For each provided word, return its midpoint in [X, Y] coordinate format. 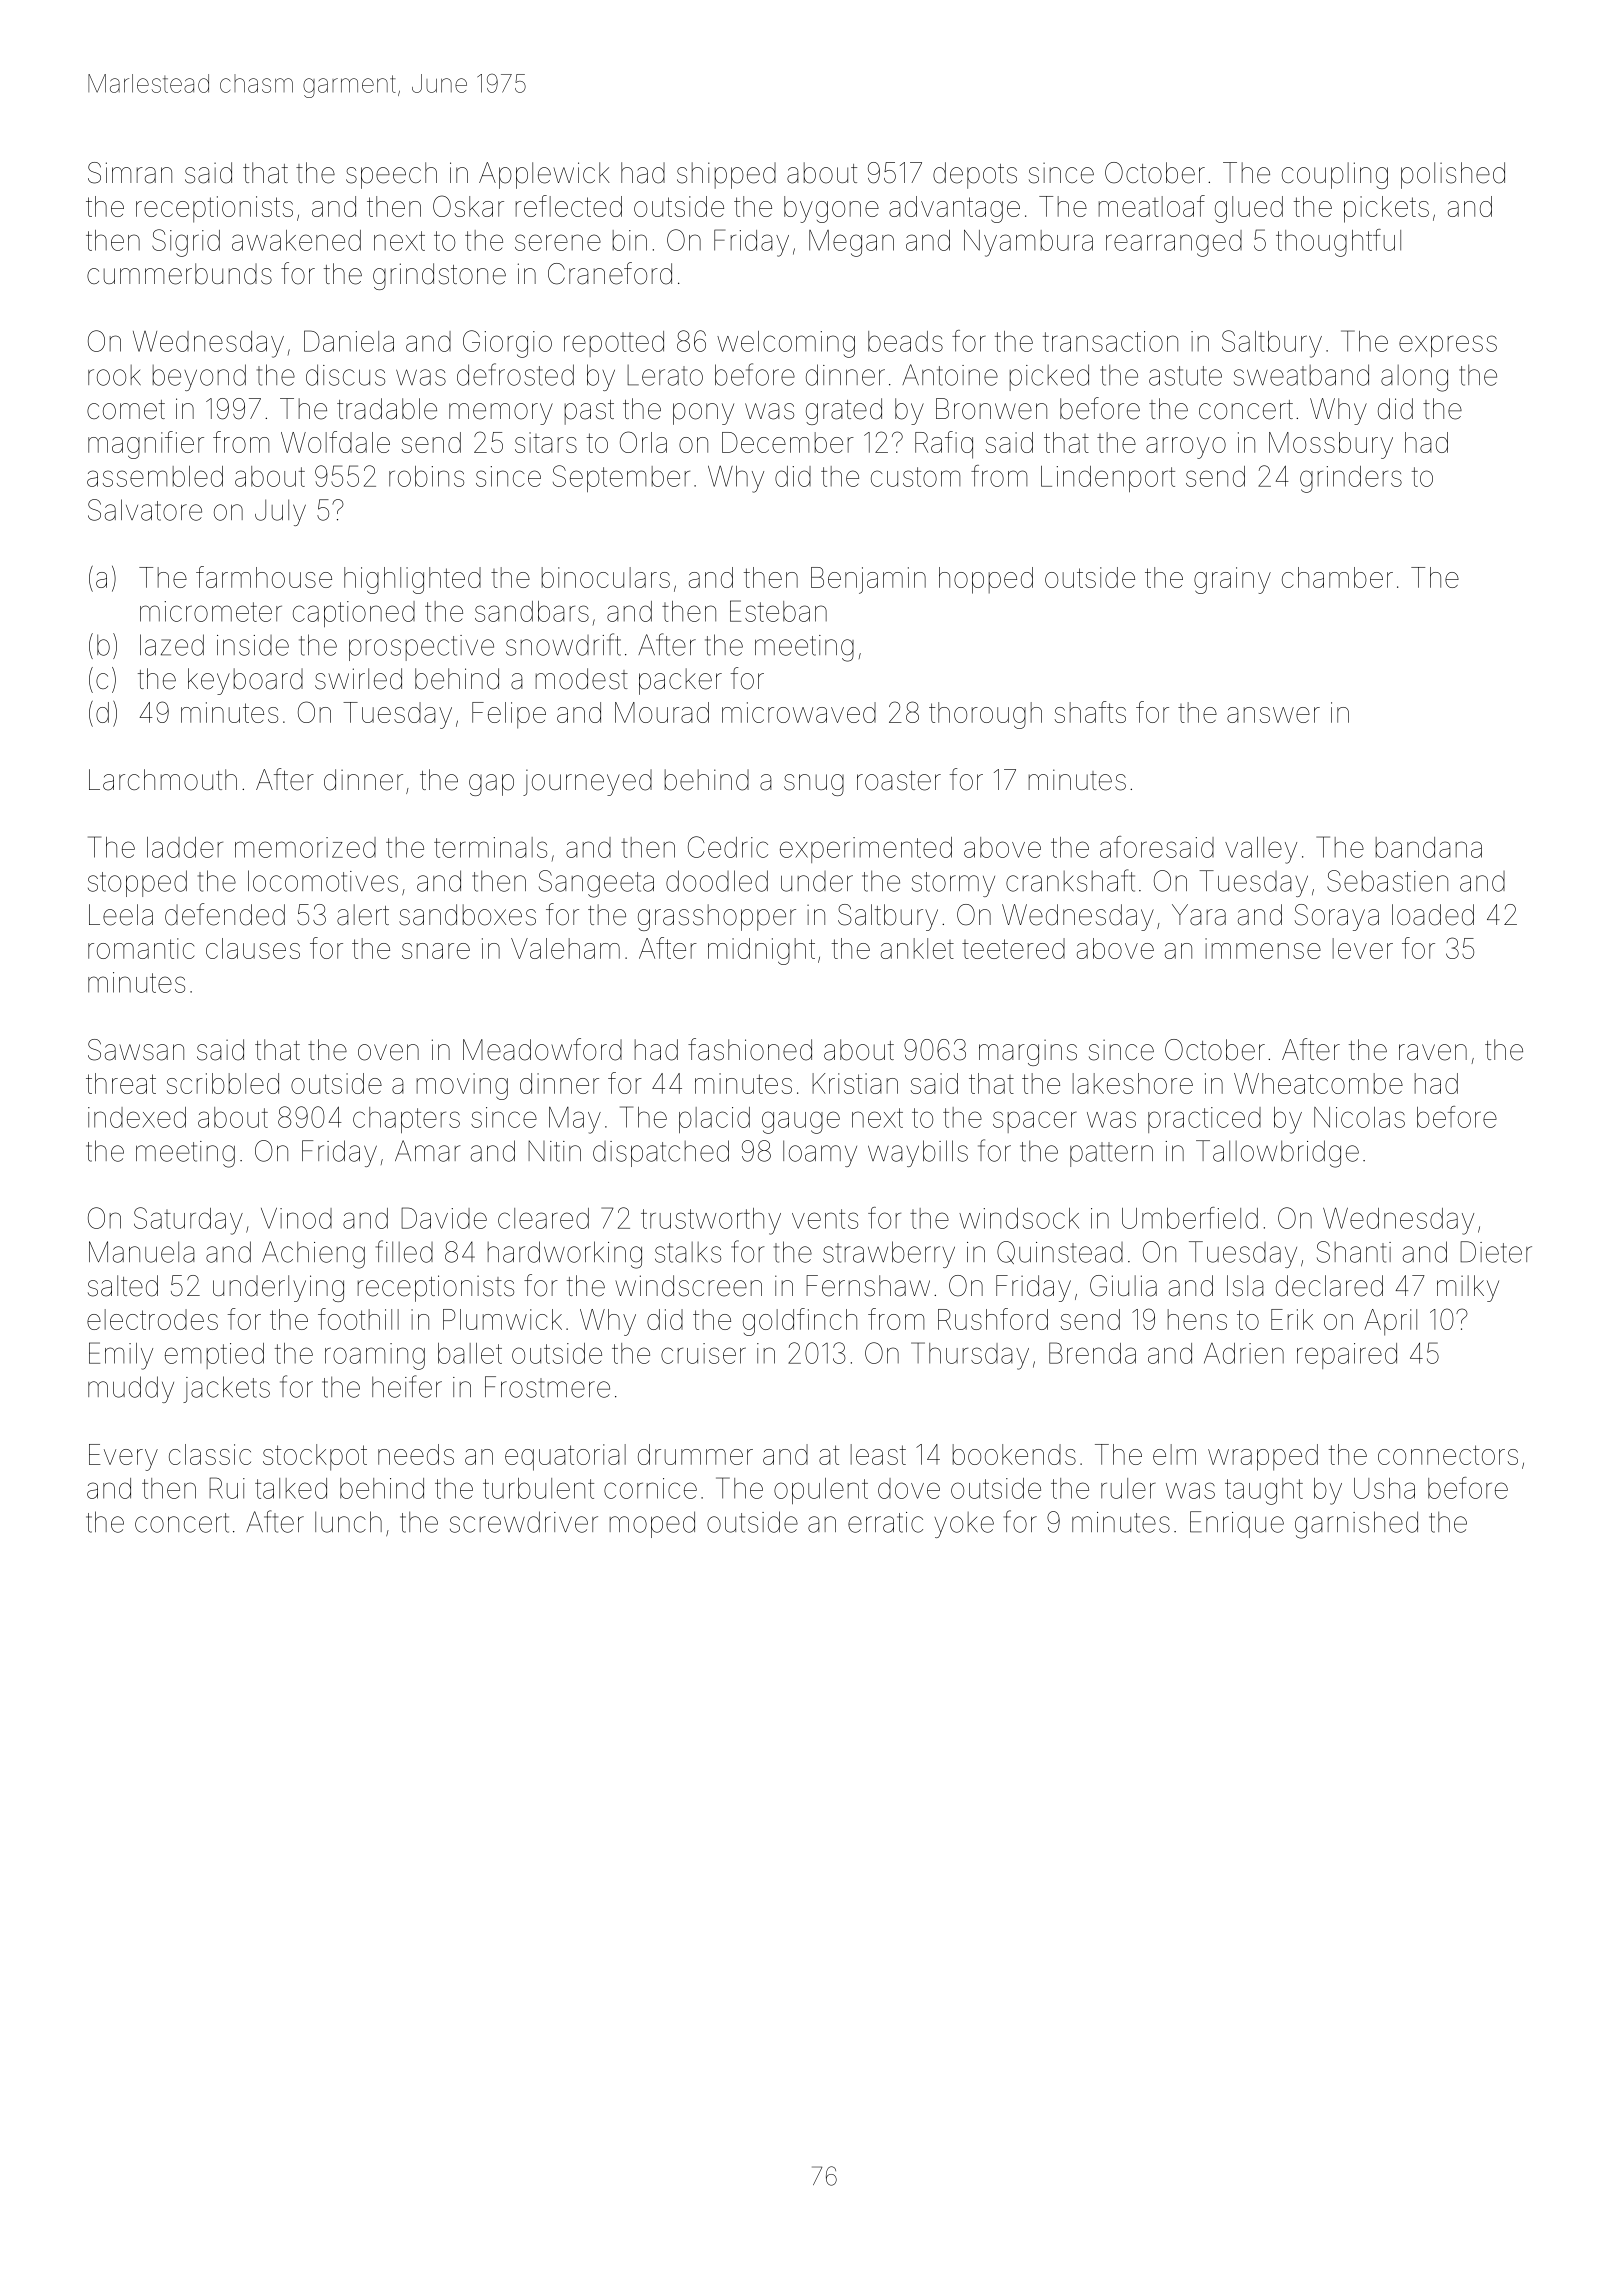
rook [114, 375]
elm [1174, 1454]
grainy [1232, 580]
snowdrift [563, 644]
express [1448, 346]
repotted [614, 344]
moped [652, 1524]
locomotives [323, 881]
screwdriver [524, 1522]
